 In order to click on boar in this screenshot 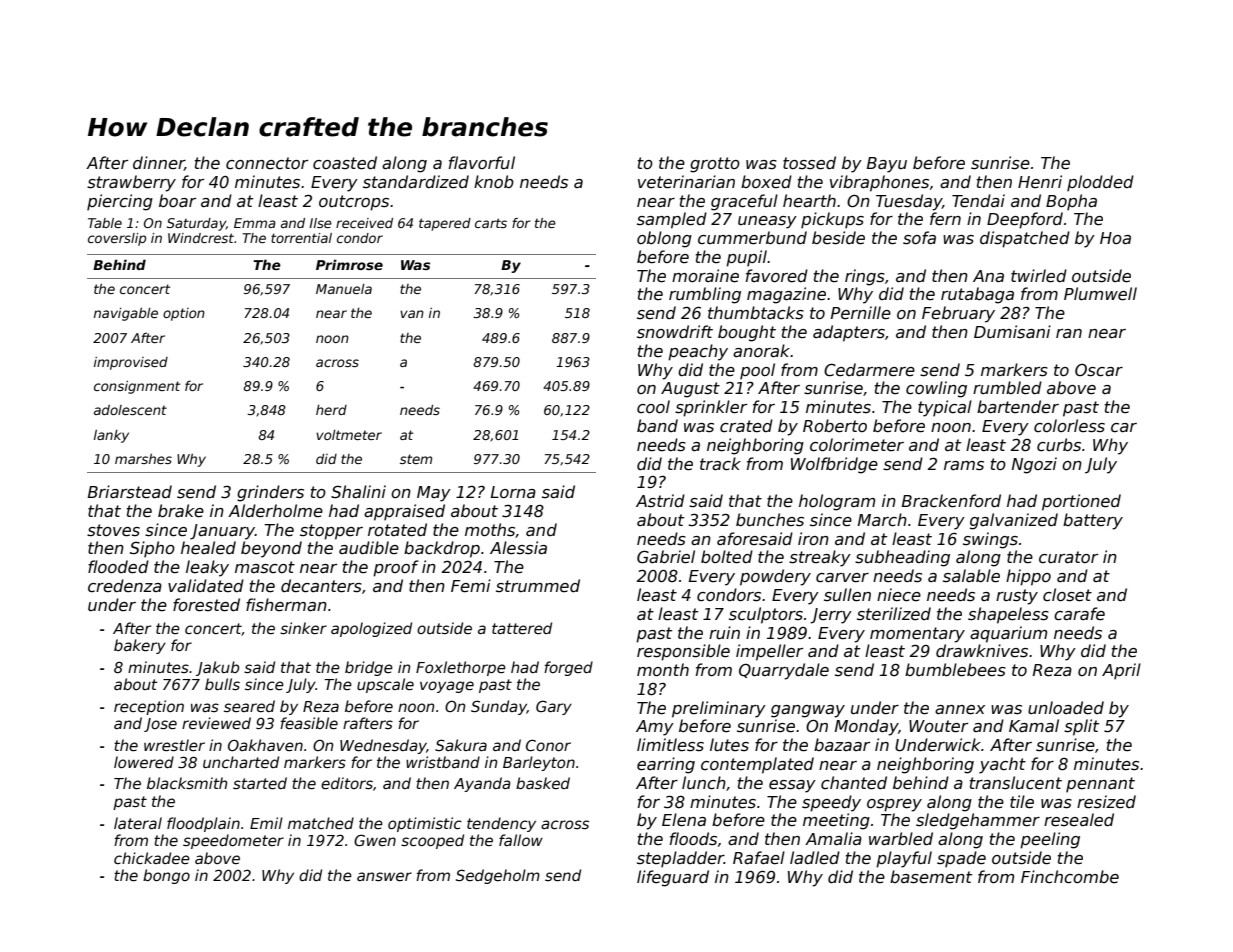, I will do `click(177, 200)`.
